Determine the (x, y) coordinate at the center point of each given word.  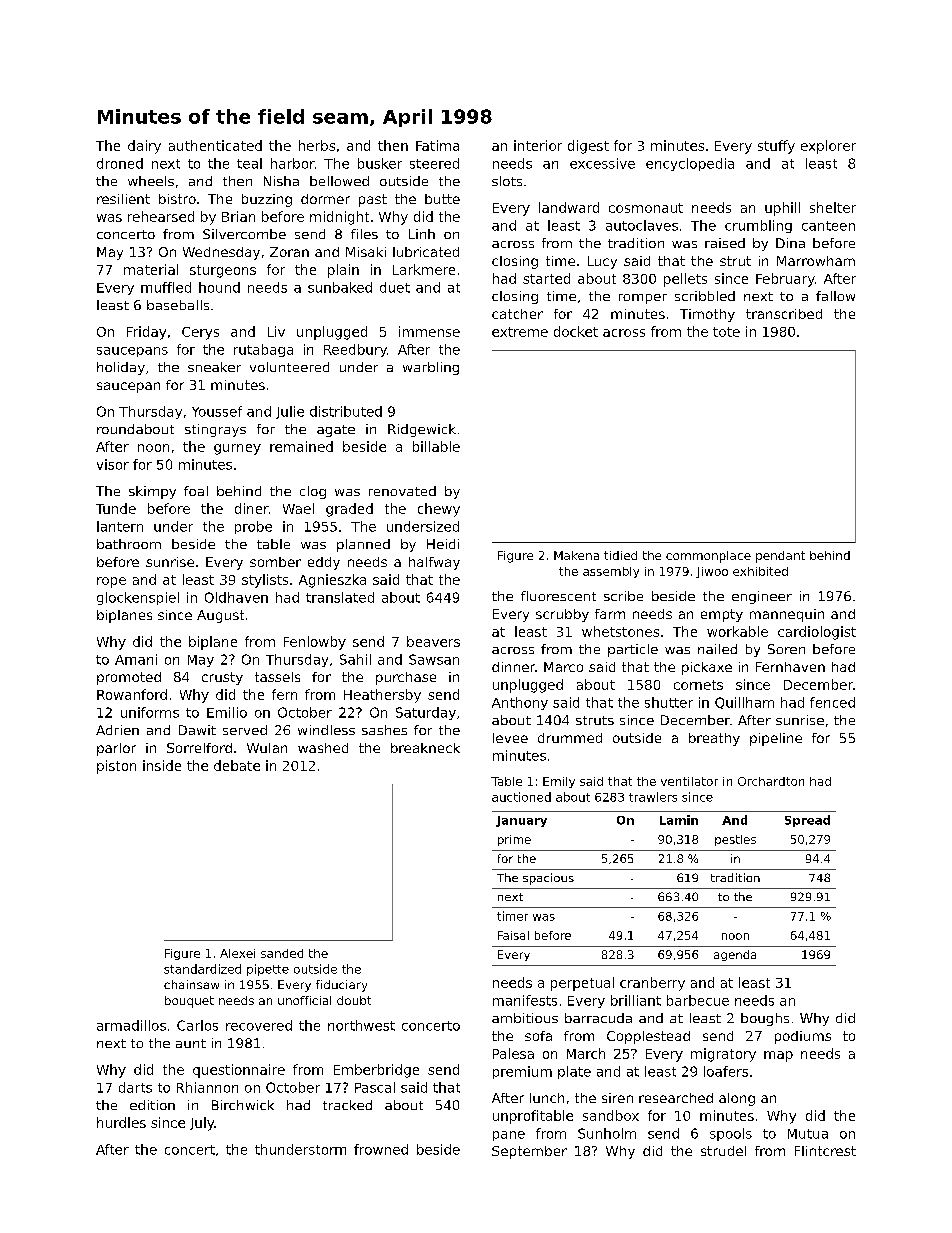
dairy (144, 147)
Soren (786, 649)
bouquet (189, 1002)
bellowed (339, 181)
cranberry (652, 984)
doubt (354, 1000)
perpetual (582, 984)
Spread (807, 821)
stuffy (776, 147)
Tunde (116, 508)
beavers (433, 641)
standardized (202, 969)
